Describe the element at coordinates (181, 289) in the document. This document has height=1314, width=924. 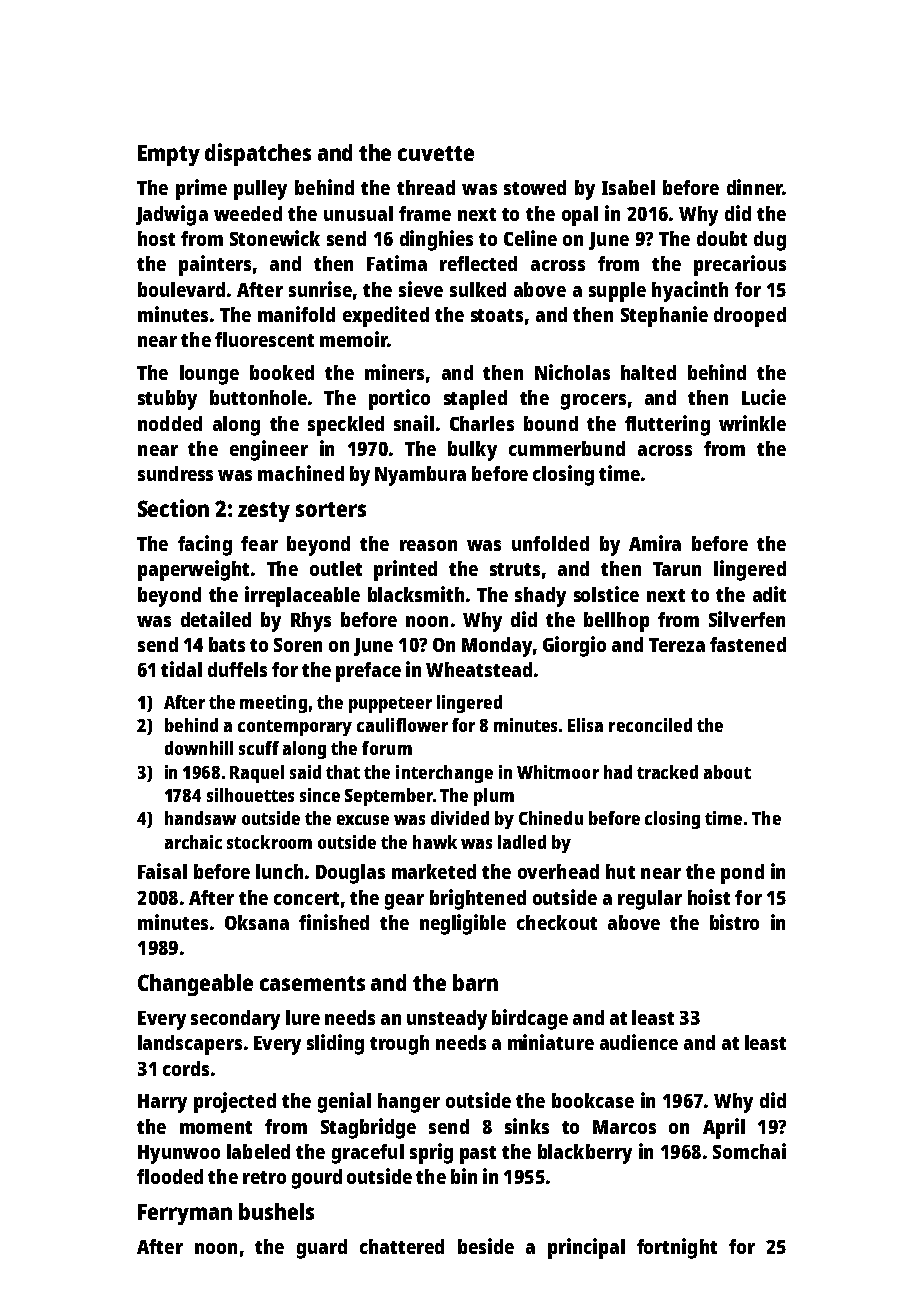
I see `boulevard` at that location.
